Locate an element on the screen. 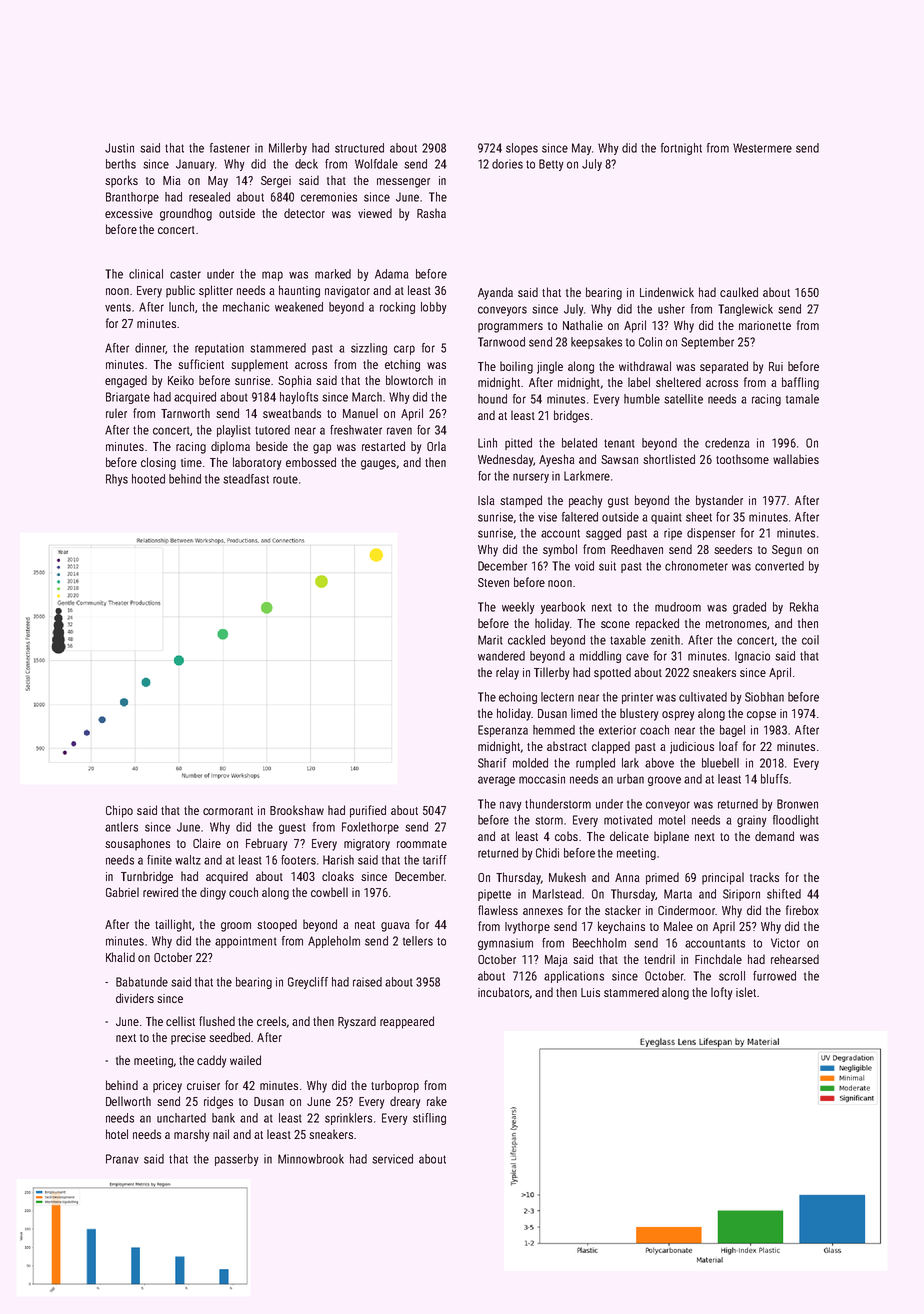 This screenshot has height=1314, width=924. Rhys is located at coordinates (117, 480).
